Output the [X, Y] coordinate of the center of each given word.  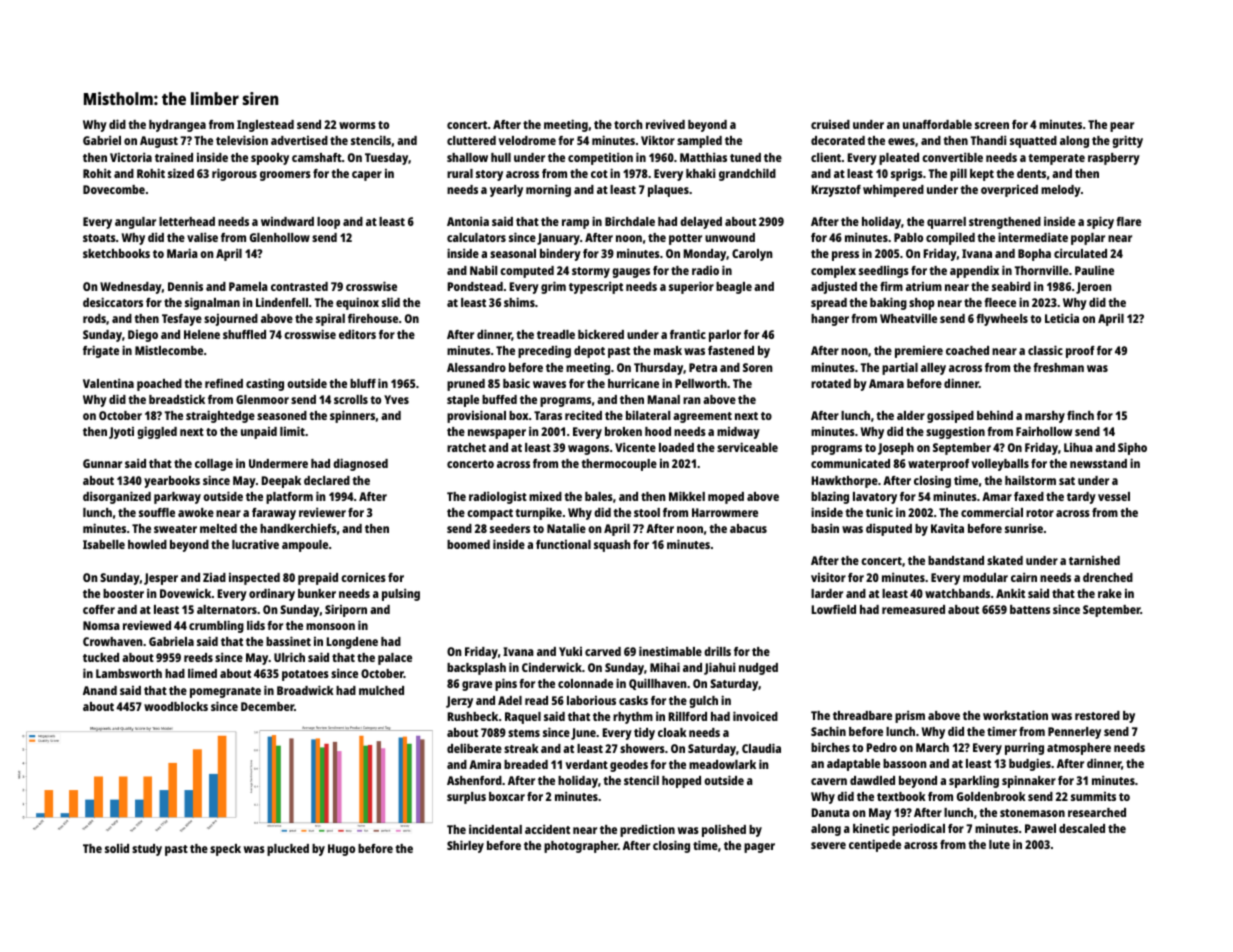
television [242, 140]
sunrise [1024, 528]
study [147, 850]
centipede [875, 845]
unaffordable [937, 124]
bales [599, 496]
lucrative [255, 544]
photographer [581, 847]
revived [665, 124]
